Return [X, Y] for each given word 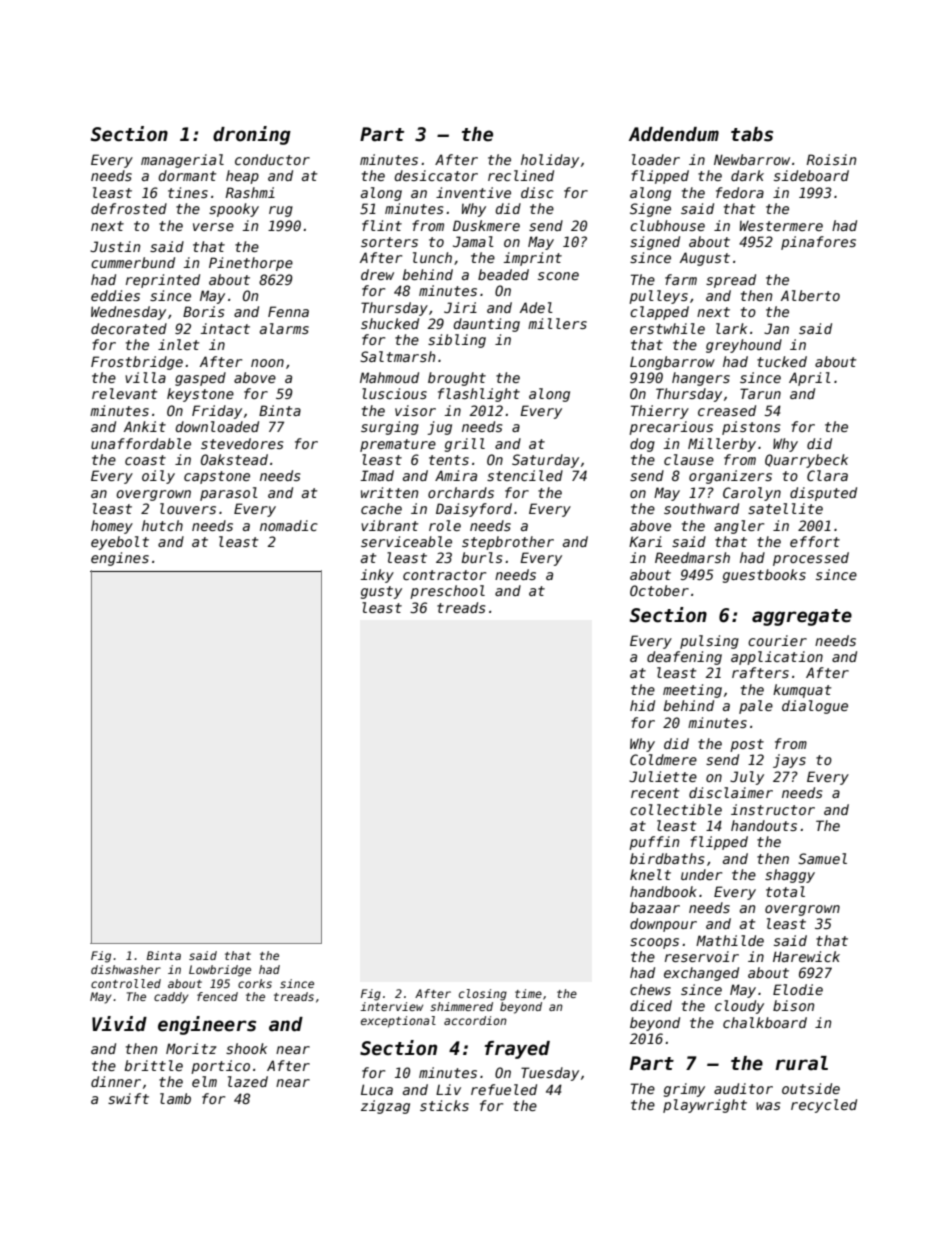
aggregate [802, 617]
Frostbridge [137, 363]
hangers [701, 379]
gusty [381, 592]
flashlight [479, 395]
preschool [447, 592]
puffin [654, 843]
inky [377, 576]
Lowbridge [220, 971]
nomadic [289, 525]
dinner [116, 1081]
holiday [550, 161]
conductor [272, 159]
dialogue [815, 707]
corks [255, 983]
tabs [752, 134]
